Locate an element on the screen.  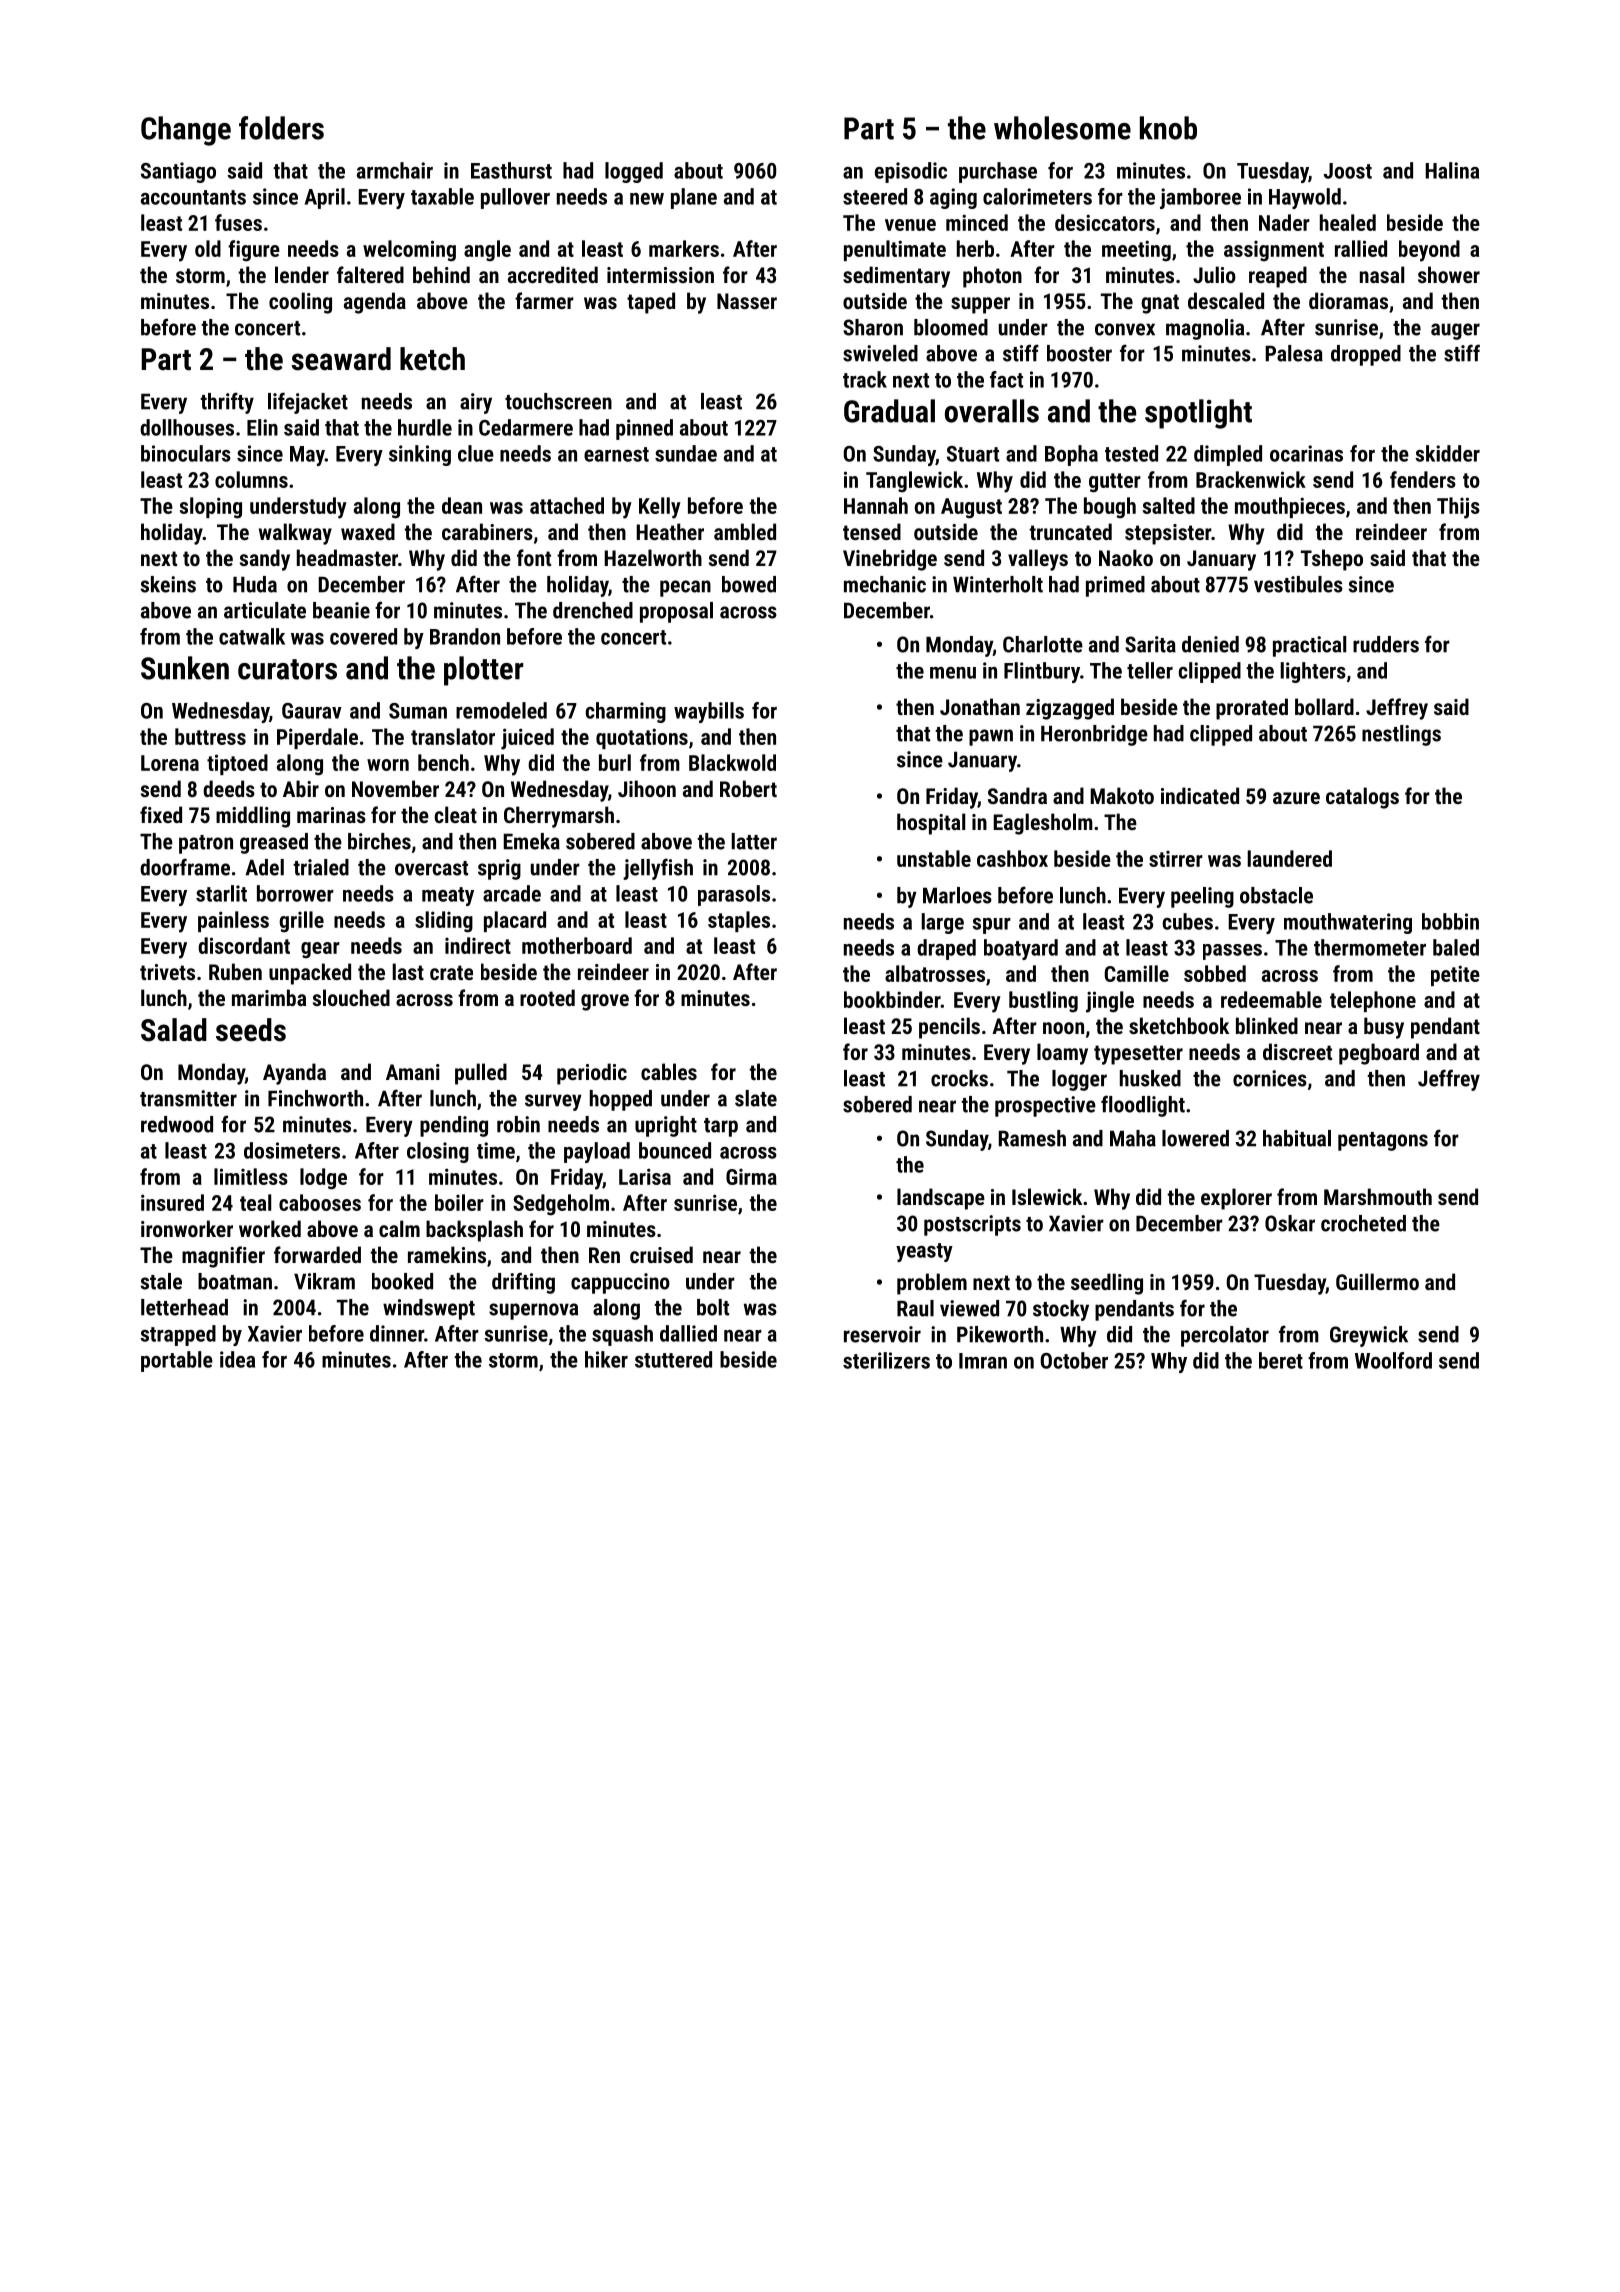
hiker is located at coordinates (606, 1359).
